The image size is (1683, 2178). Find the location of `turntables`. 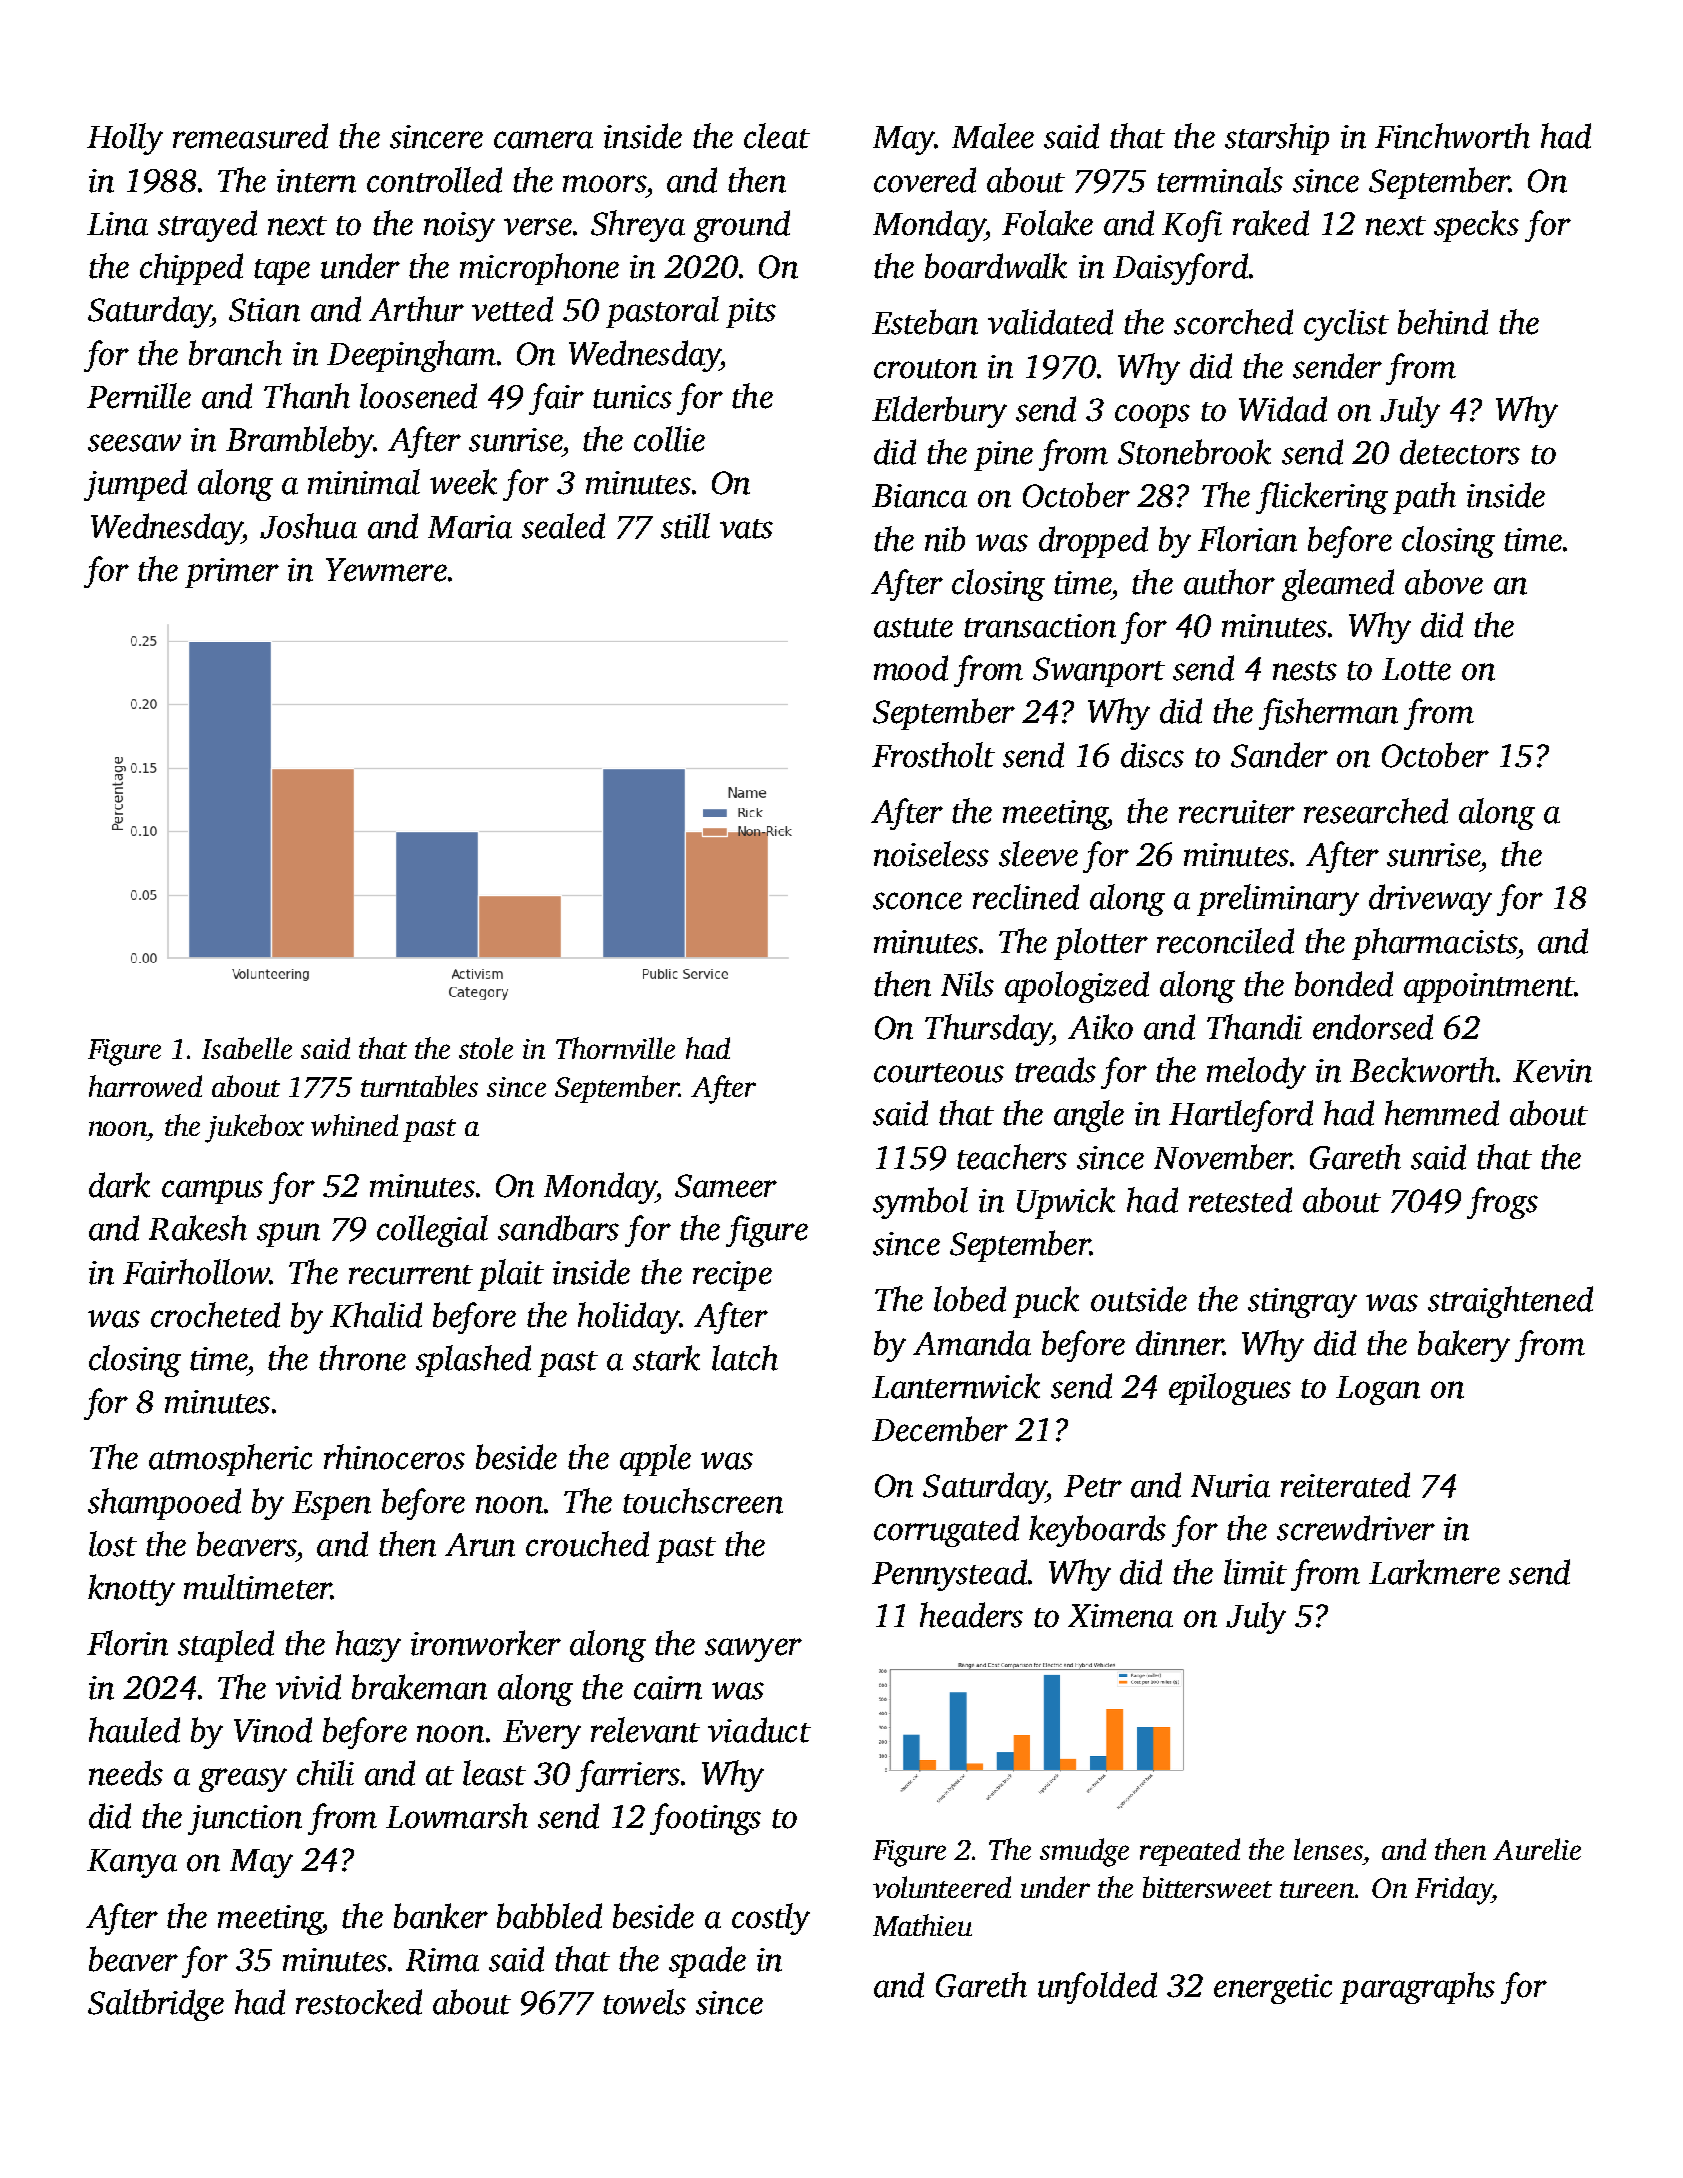

turntables is located at coordinates (419, 1086).
